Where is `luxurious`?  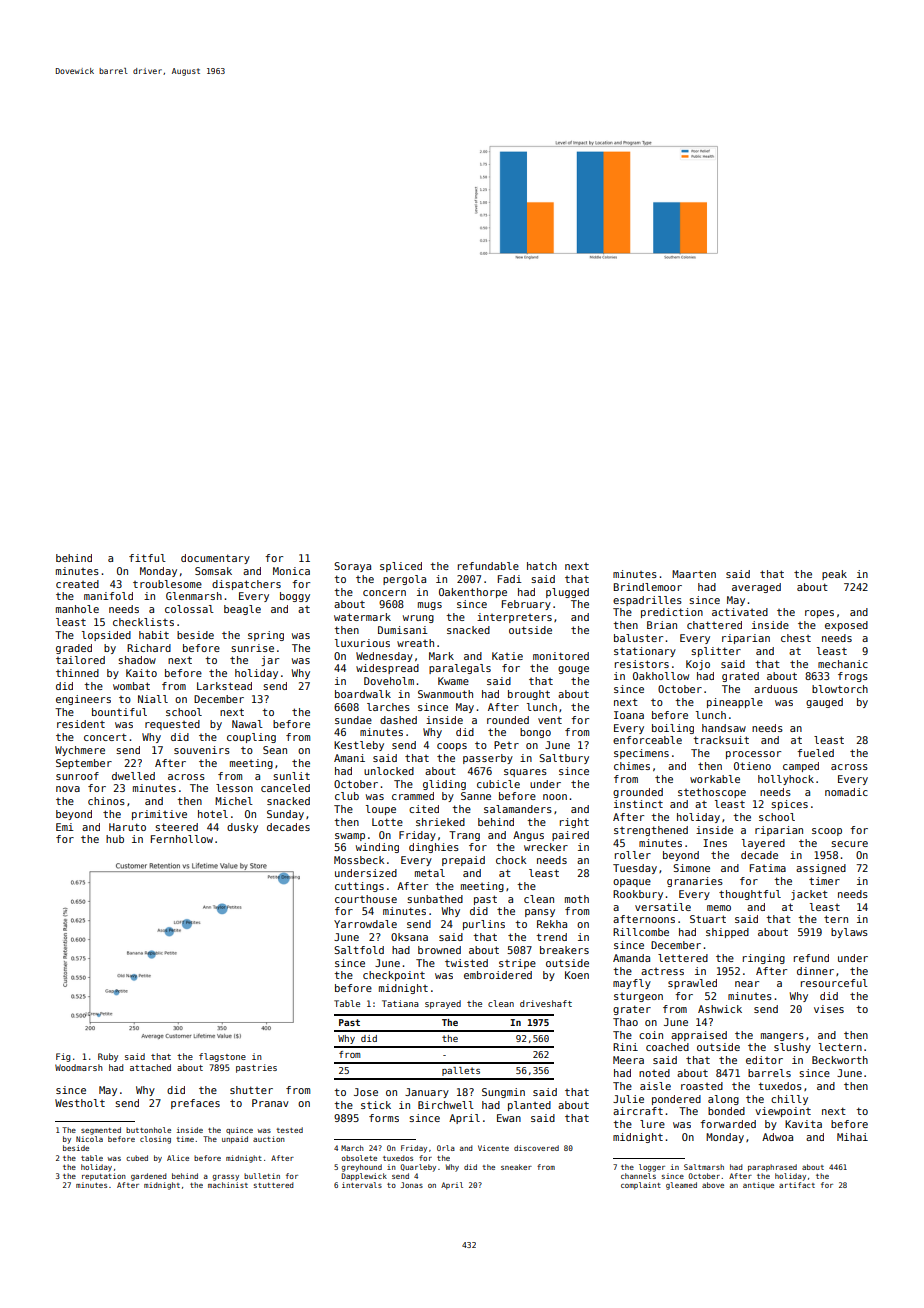
luxurious is located at coordinates (362, 643).
